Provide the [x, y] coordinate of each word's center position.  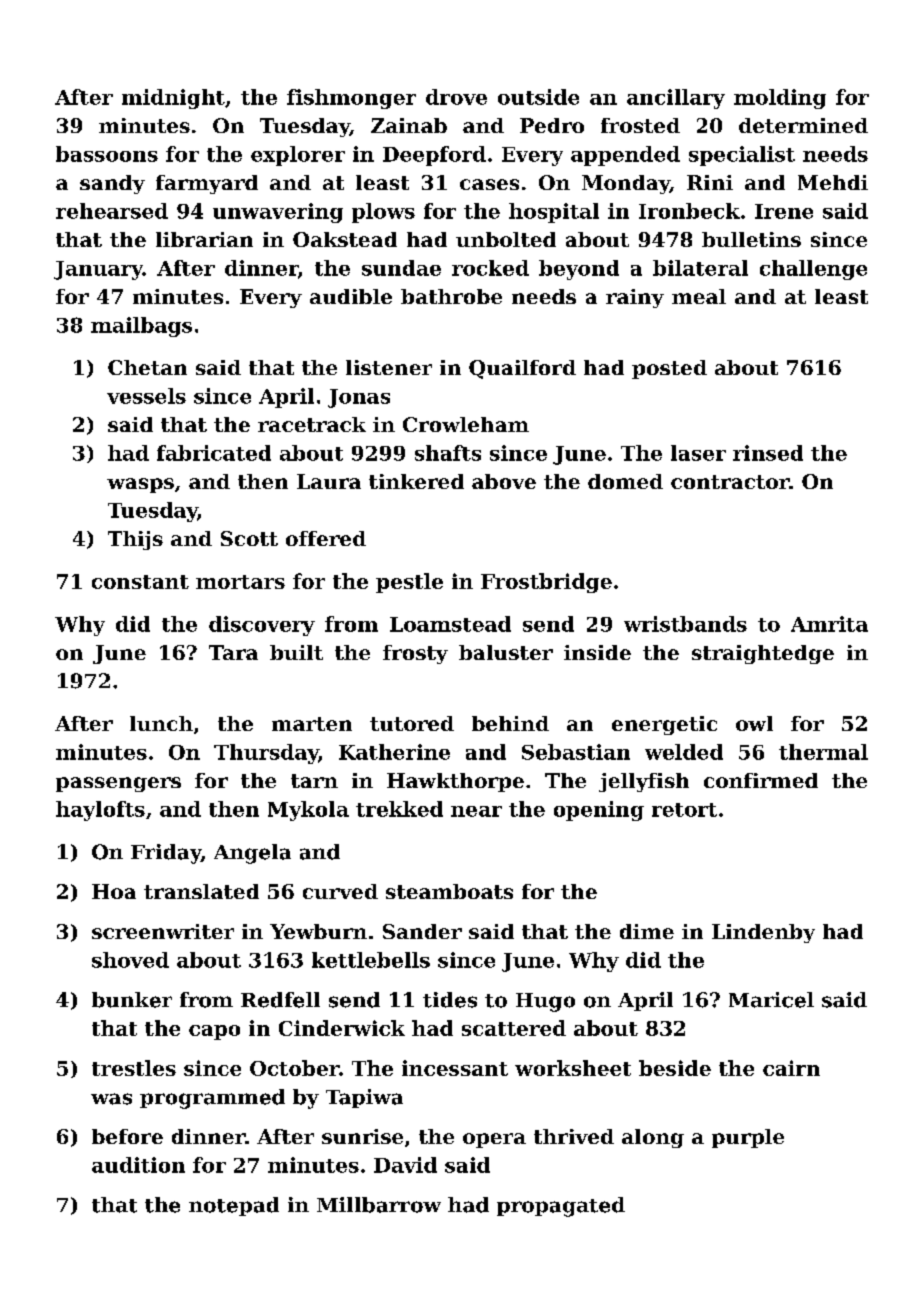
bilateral [700, 268]
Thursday [266, 754]
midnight [173, 99]
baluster [506, 652]
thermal [823, 752]
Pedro [552, 125]
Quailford [522, 369]
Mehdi [833, 182]
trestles [134, 1068]
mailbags [141, 327]
